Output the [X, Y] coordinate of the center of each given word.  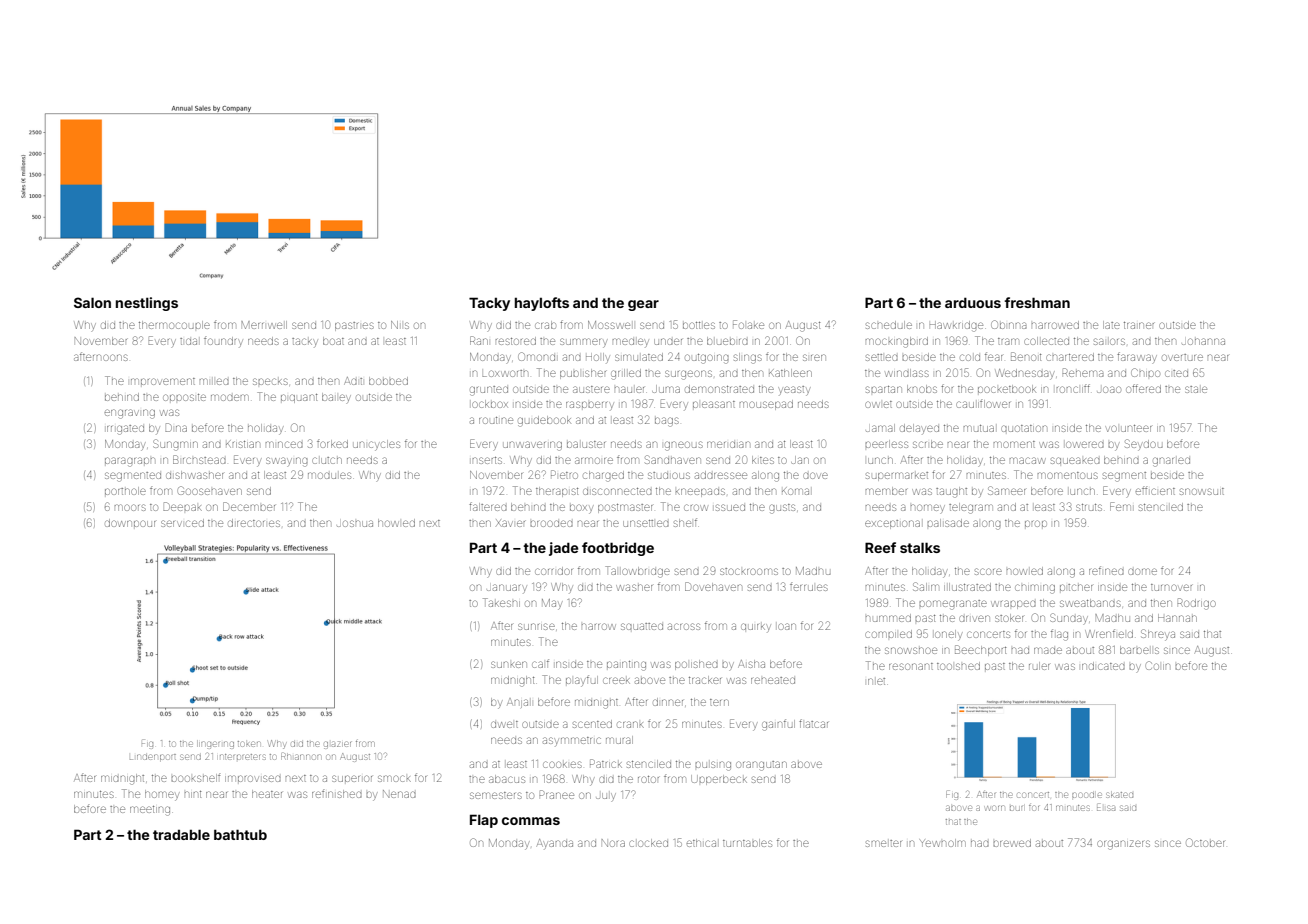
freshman [1037, 302]
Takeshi [501, 602]
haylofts [542, 304]
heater [267, 794]
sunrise [536, 626]
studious [669, 475]
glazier [337, 745]
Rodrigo [1196, 604]
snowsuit [1202, 491]
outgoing [707, 359]
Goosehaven [210, 490]
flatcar [813, 723]
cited [1176, 373]
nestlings [147, 304]
